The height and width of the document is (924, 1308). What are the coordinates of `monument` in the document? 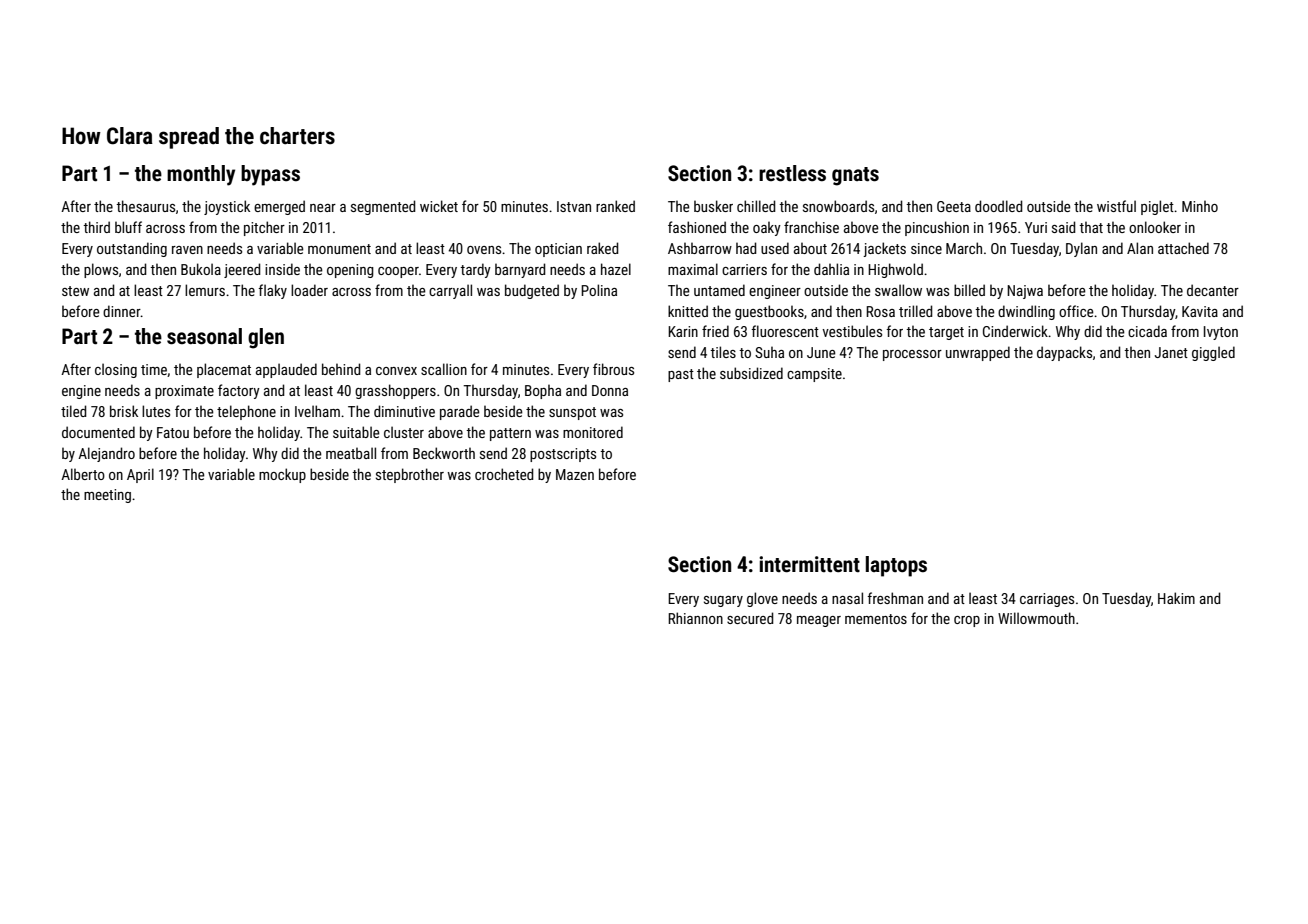 It's located at (339, 249).
